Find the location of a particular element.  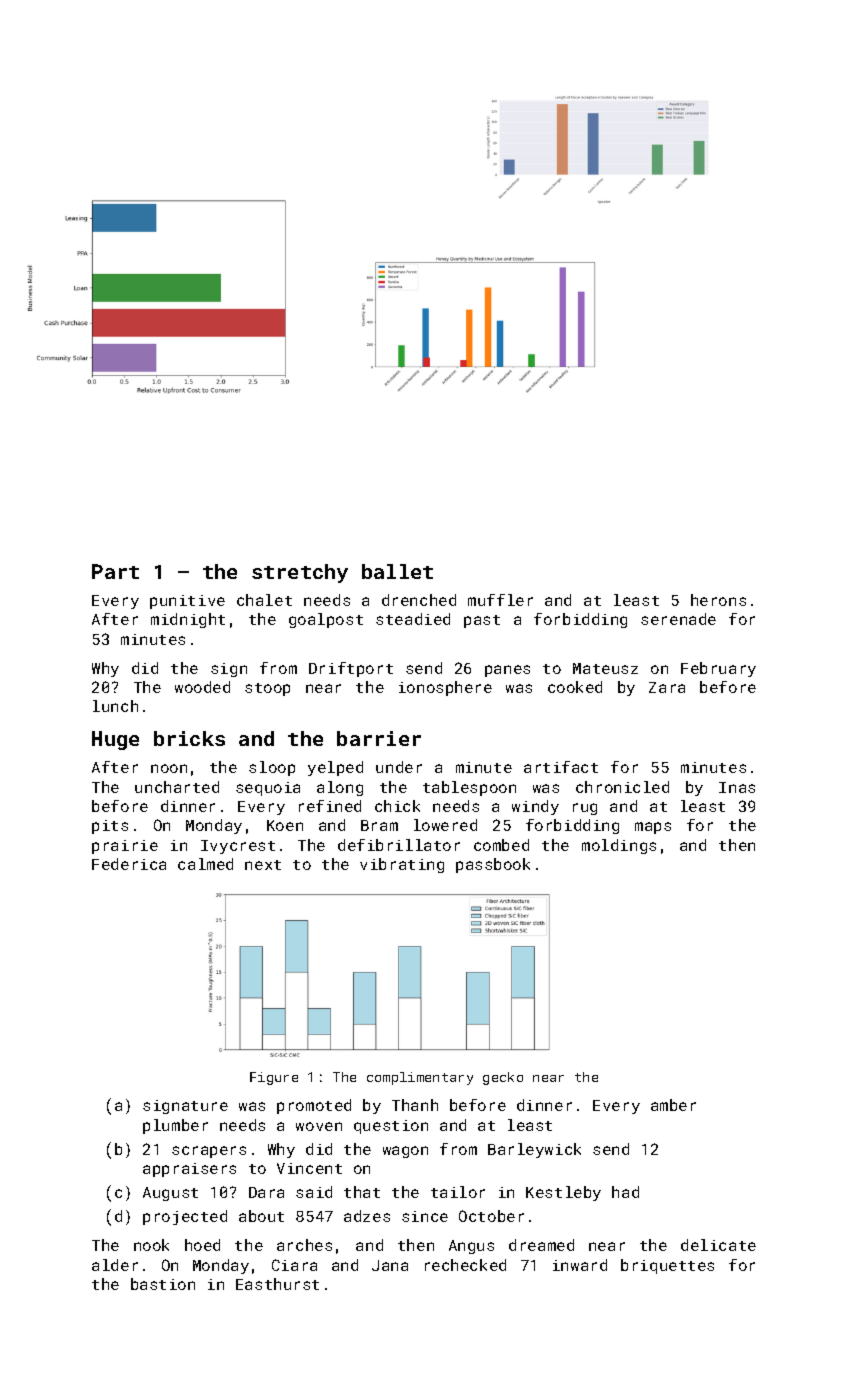

vibrating is located at coordinates (402, 865).
